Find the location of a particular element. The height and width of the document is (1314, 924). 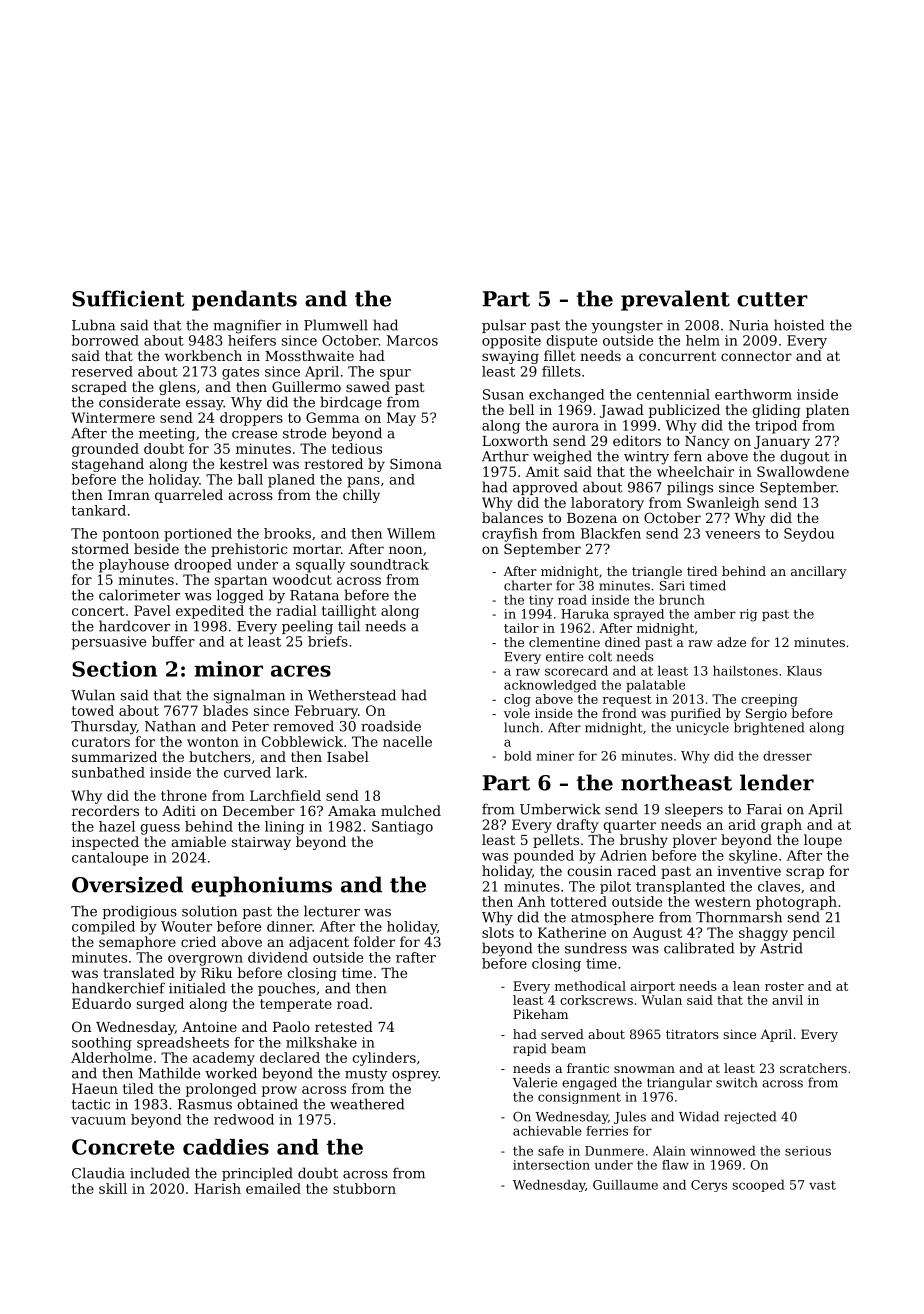

gates is located at coordinates (240, 373).
